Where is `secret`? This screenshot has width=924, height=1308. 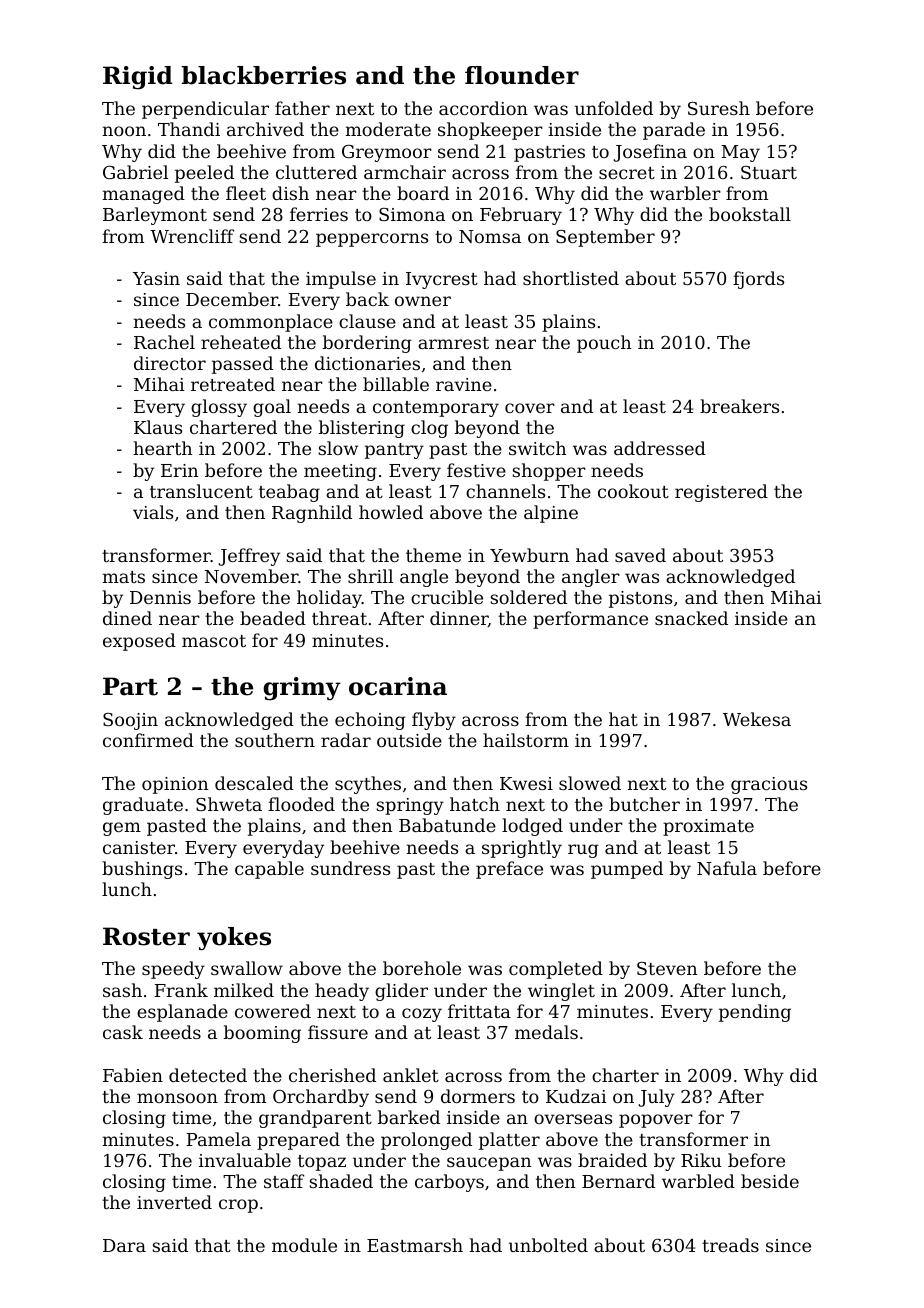
secret is located at coordinates (627, 173).
